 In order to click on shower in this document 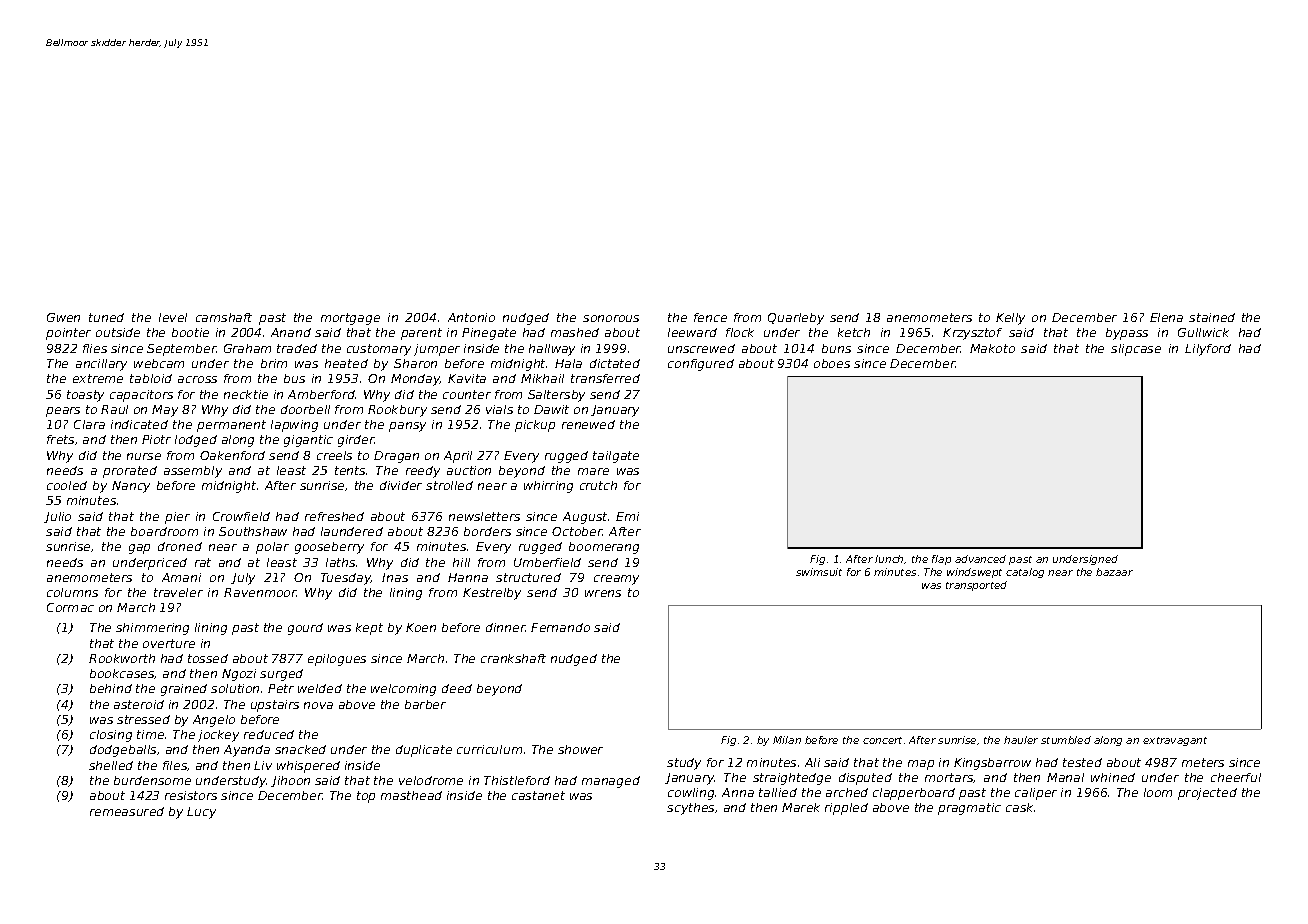, I will do `click(580, 749)`.
